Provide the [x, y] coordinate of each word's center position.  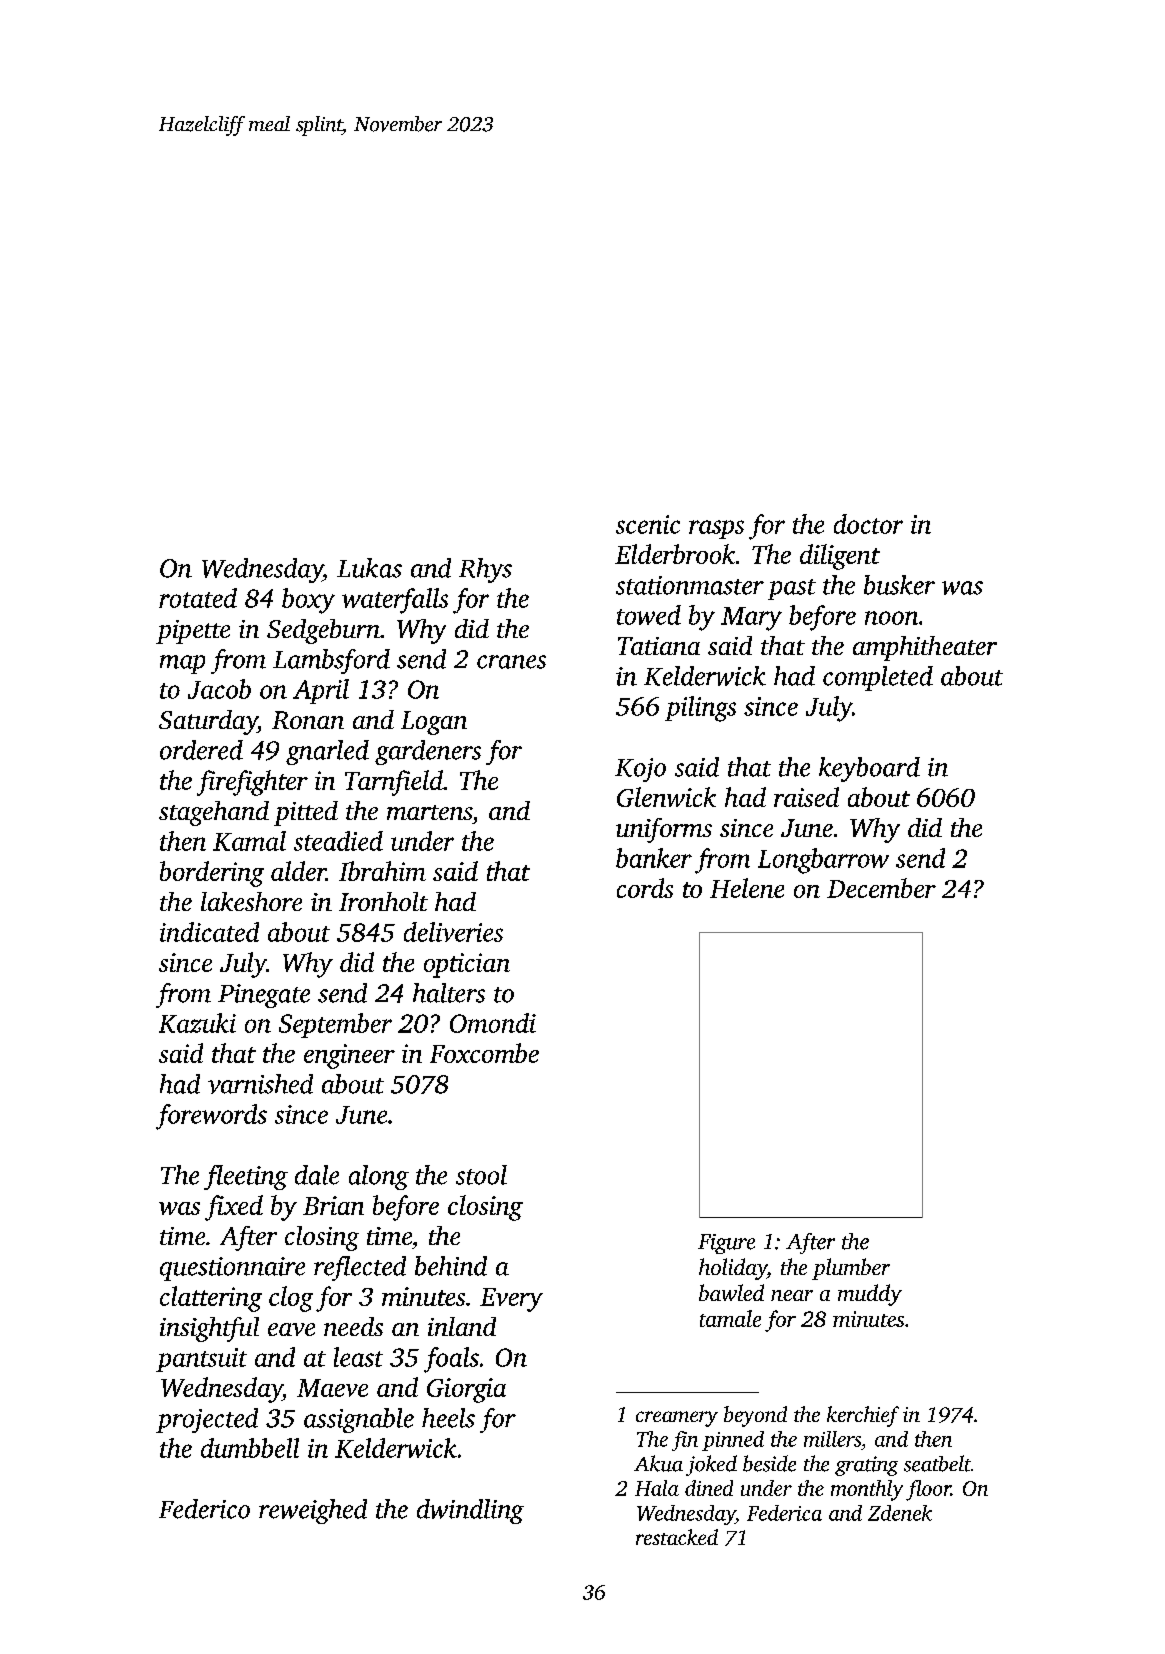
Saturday [208, 722]
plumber [851, 1269]
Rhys [485, 570]
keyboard [869, 769]
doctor [868, 524]
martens [429, 812]
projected [207, 1420]
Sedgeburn [323, 631]
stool [481, 1175]
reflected [360, 1268]
